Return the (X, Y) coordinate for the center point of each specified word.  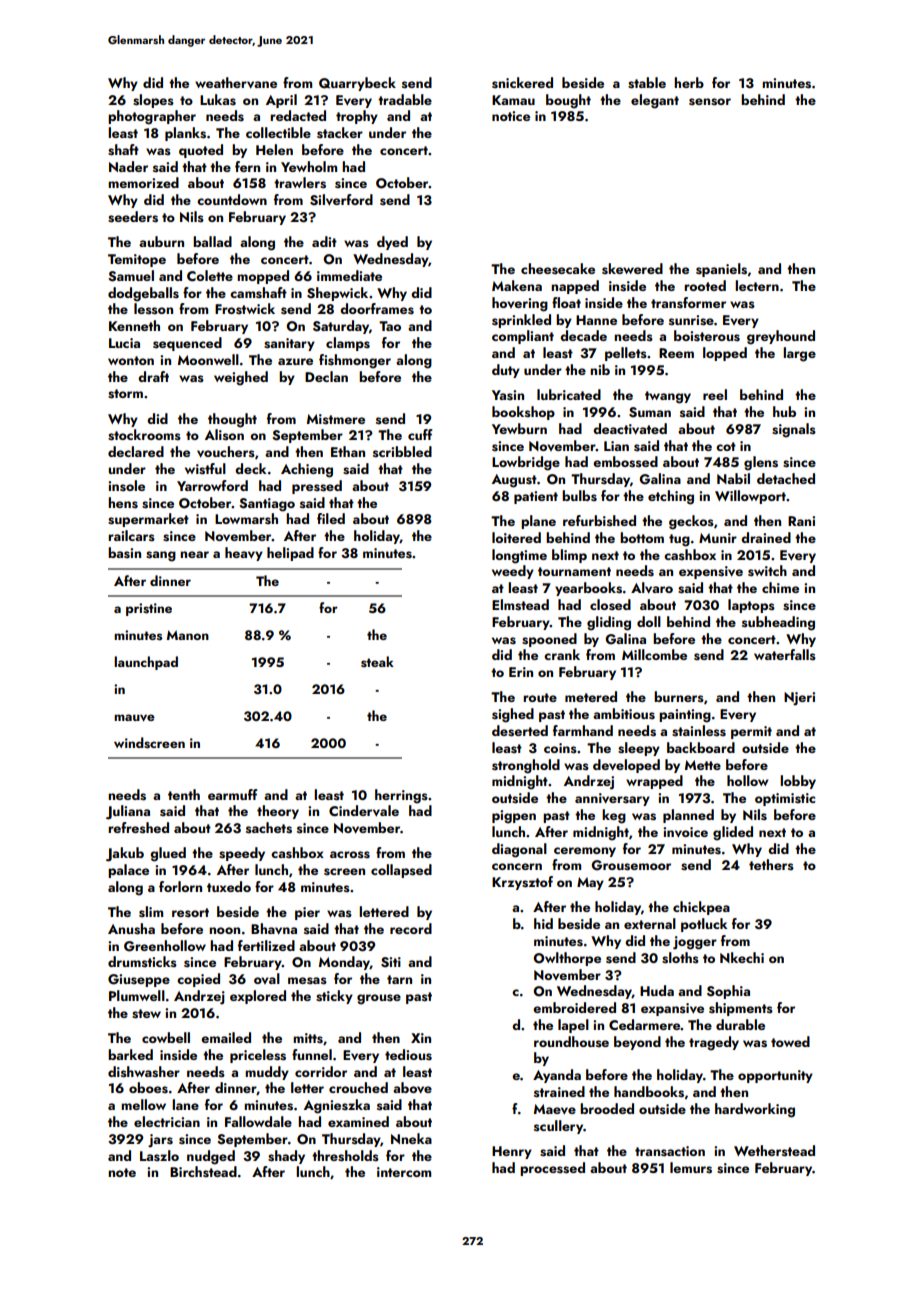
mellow (143, 1104)
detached (786, 478)
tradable (405, 99)
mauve (134, 718)
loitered (516, 537)
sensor (710, 102)
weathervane (236, 83)
